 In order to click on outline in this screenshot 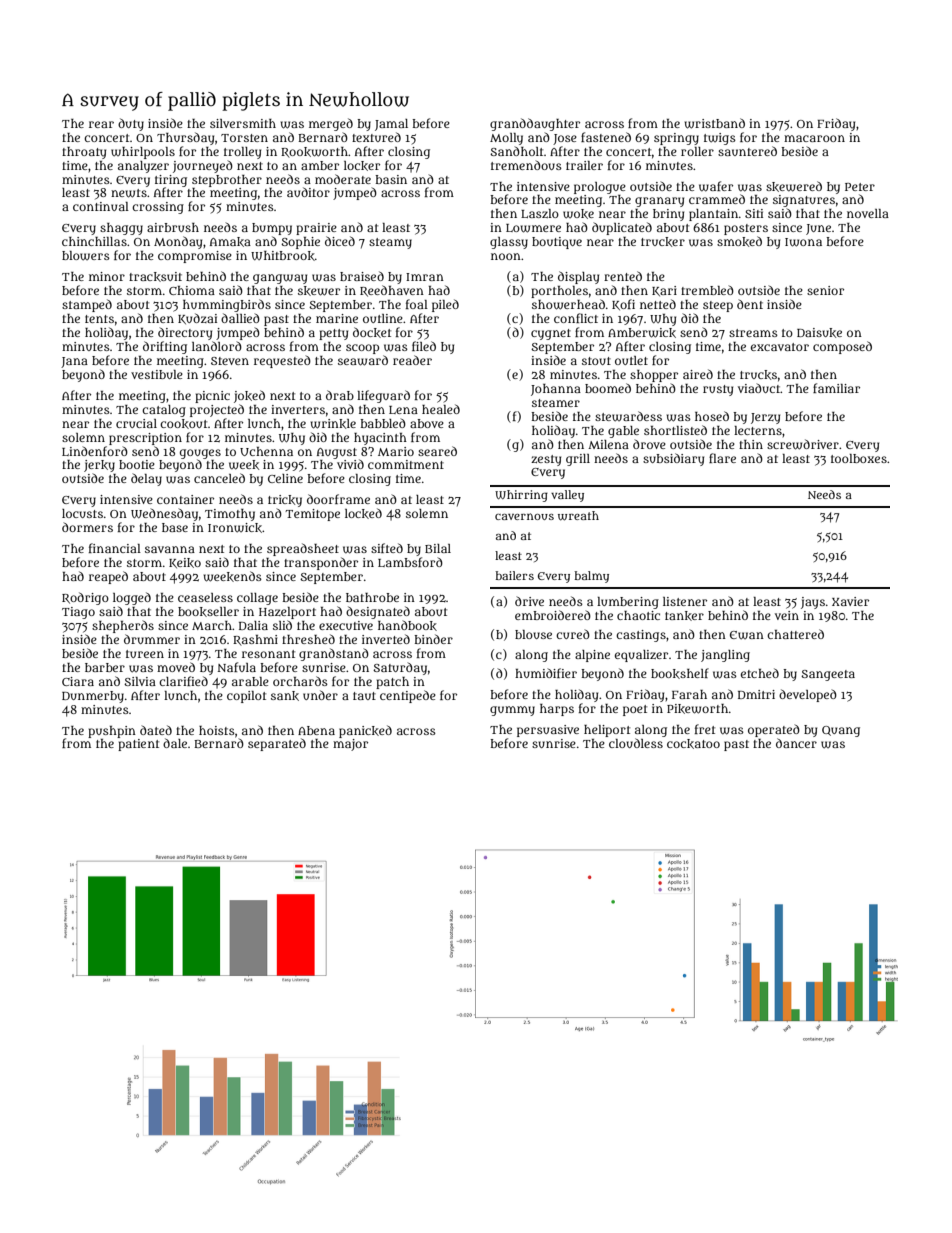, I will do `click(383, 318)`.
